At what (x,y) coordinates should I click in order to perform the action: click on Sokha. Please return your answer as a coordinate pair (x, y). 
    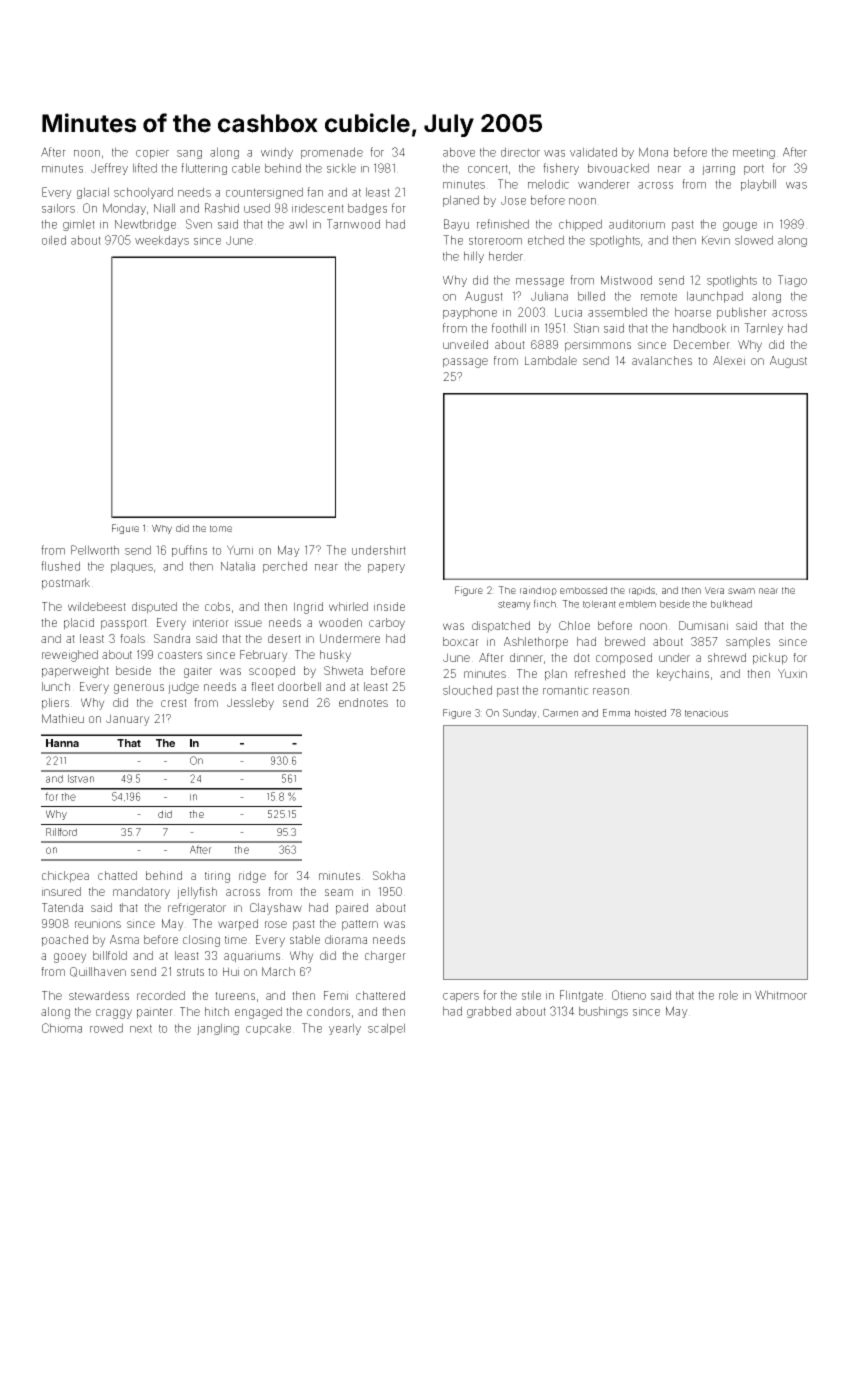
    Looking at the image, I should click on (389, 875).
